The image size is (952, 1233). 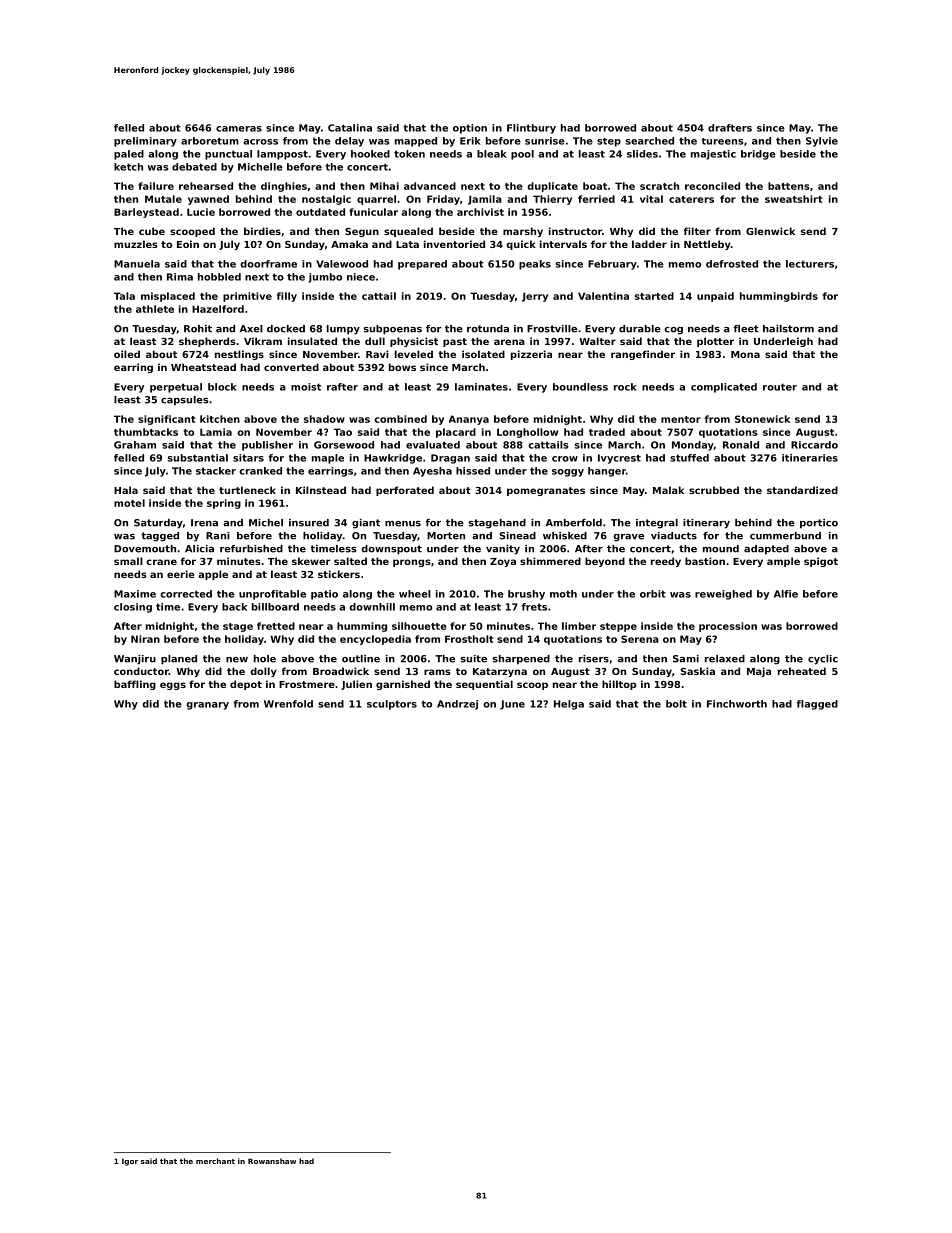 What do you see at coordinates (215, 1161) in the screenshot?
I see `merchant` at bounding box center [215, 1161].
